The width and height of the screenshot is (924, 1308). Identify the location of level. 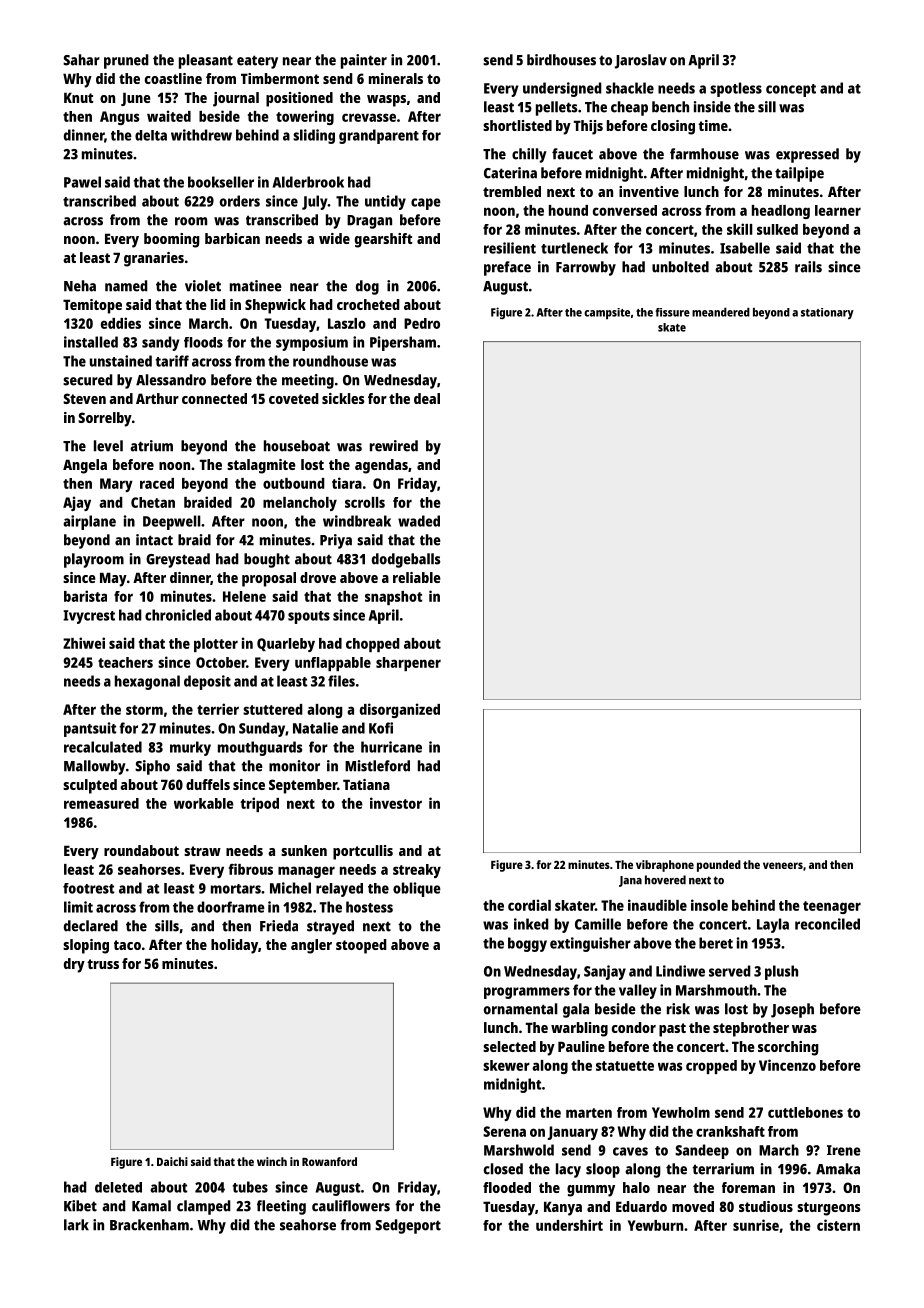
(108, 446).
